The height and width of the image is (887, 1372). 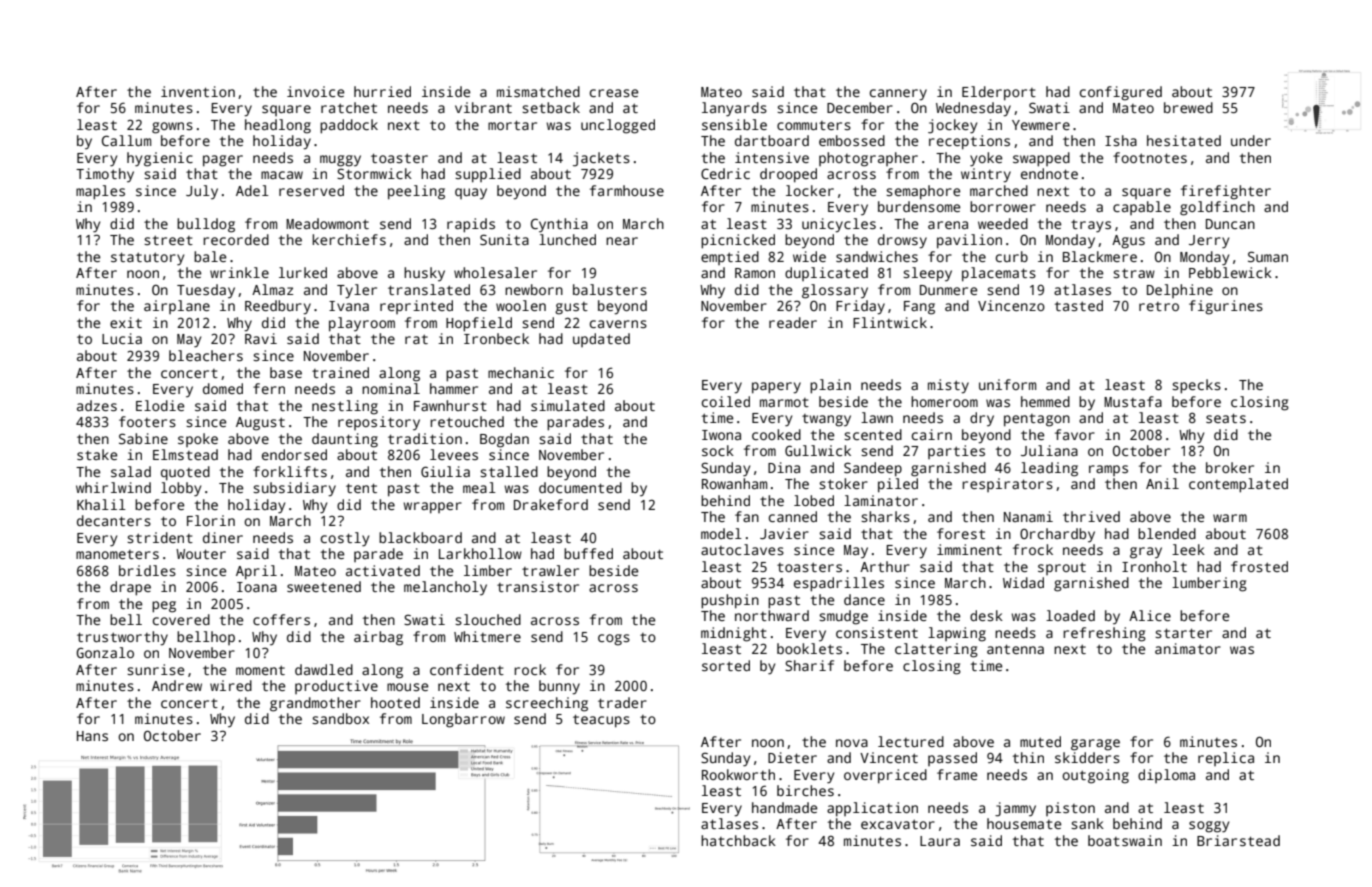 What do you see at coordinates (382, 91) in the image?
I see `hurried` at bounding box center [382, 91].
